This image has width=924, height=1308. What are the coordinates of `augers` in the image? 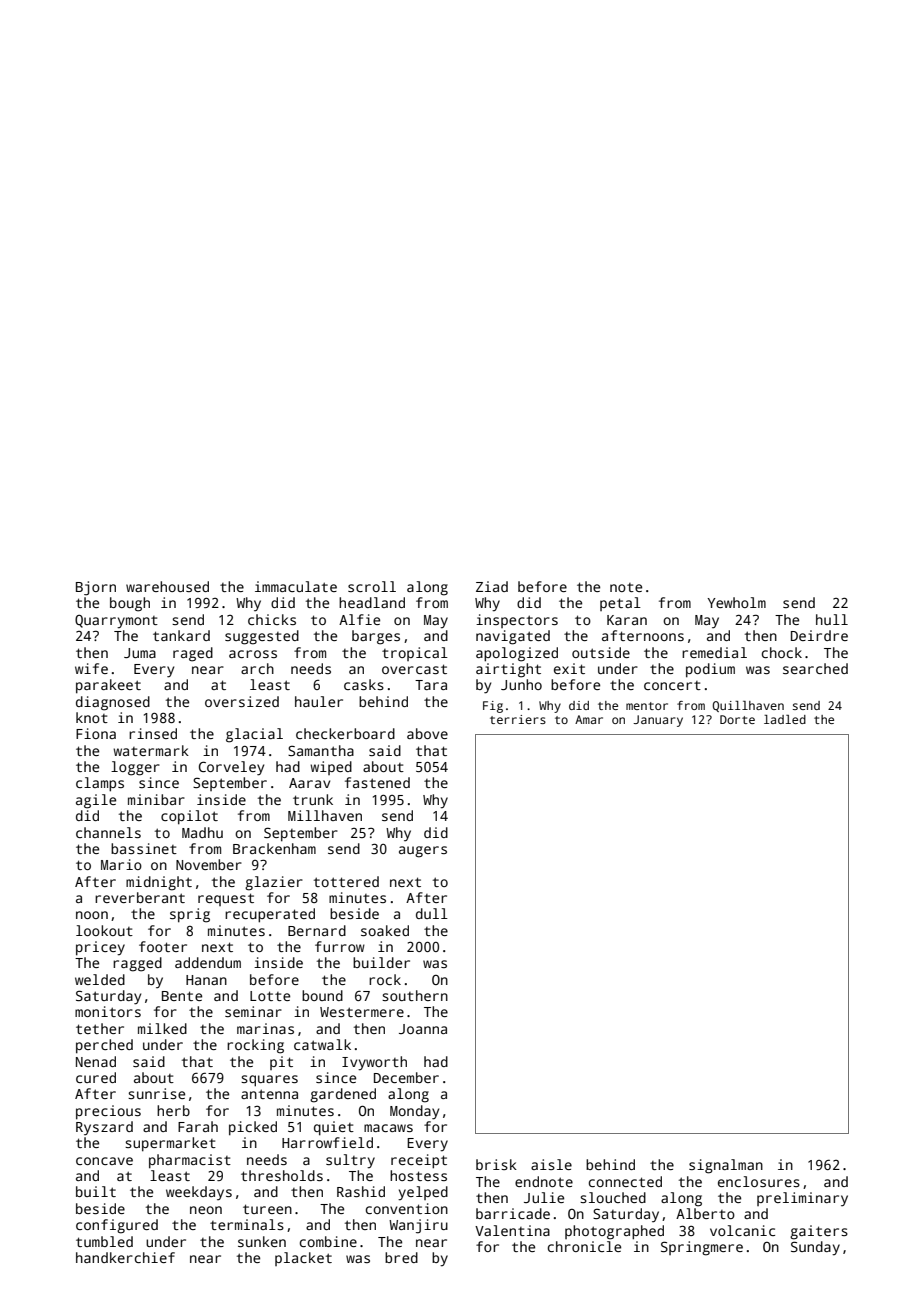 It's located at (423, 852).
